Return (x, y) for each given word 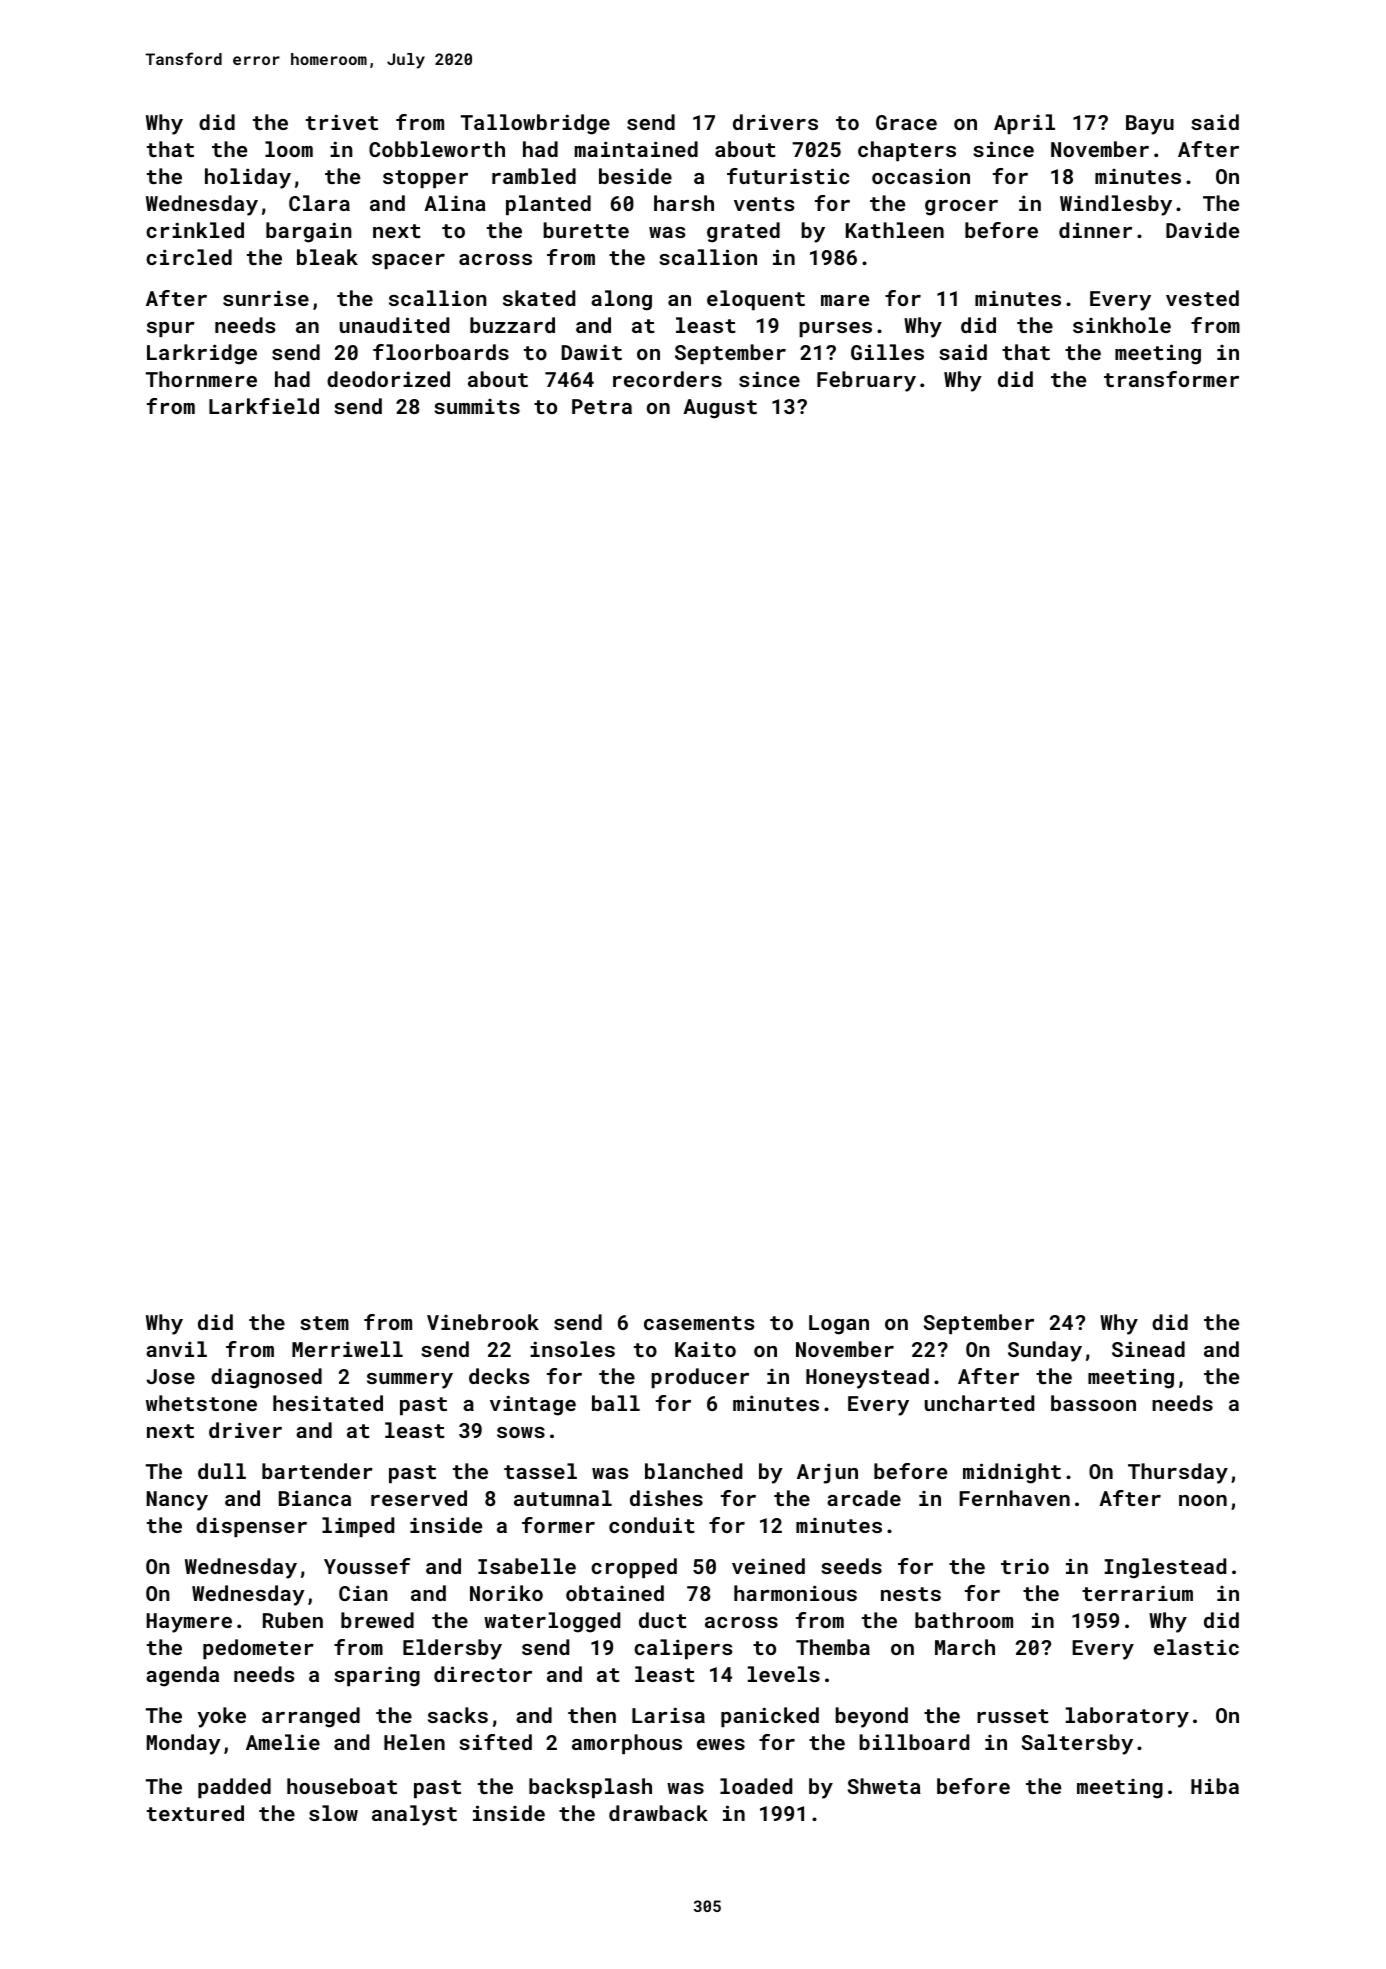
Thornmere (201, 379)
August (720, 409)
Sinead (1148, 1349)
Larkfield (264, 406)
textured (195, 1813)
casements (699, 1323)
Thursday (1178, 1473)
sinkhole (1122, 325)
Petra (602, 406)
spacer (408, 261)
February (866, 381)
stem (324, 1323)
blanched (693, 1471)
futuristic (788, 176)
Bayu (1150, 125)
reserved (419, 1498)
